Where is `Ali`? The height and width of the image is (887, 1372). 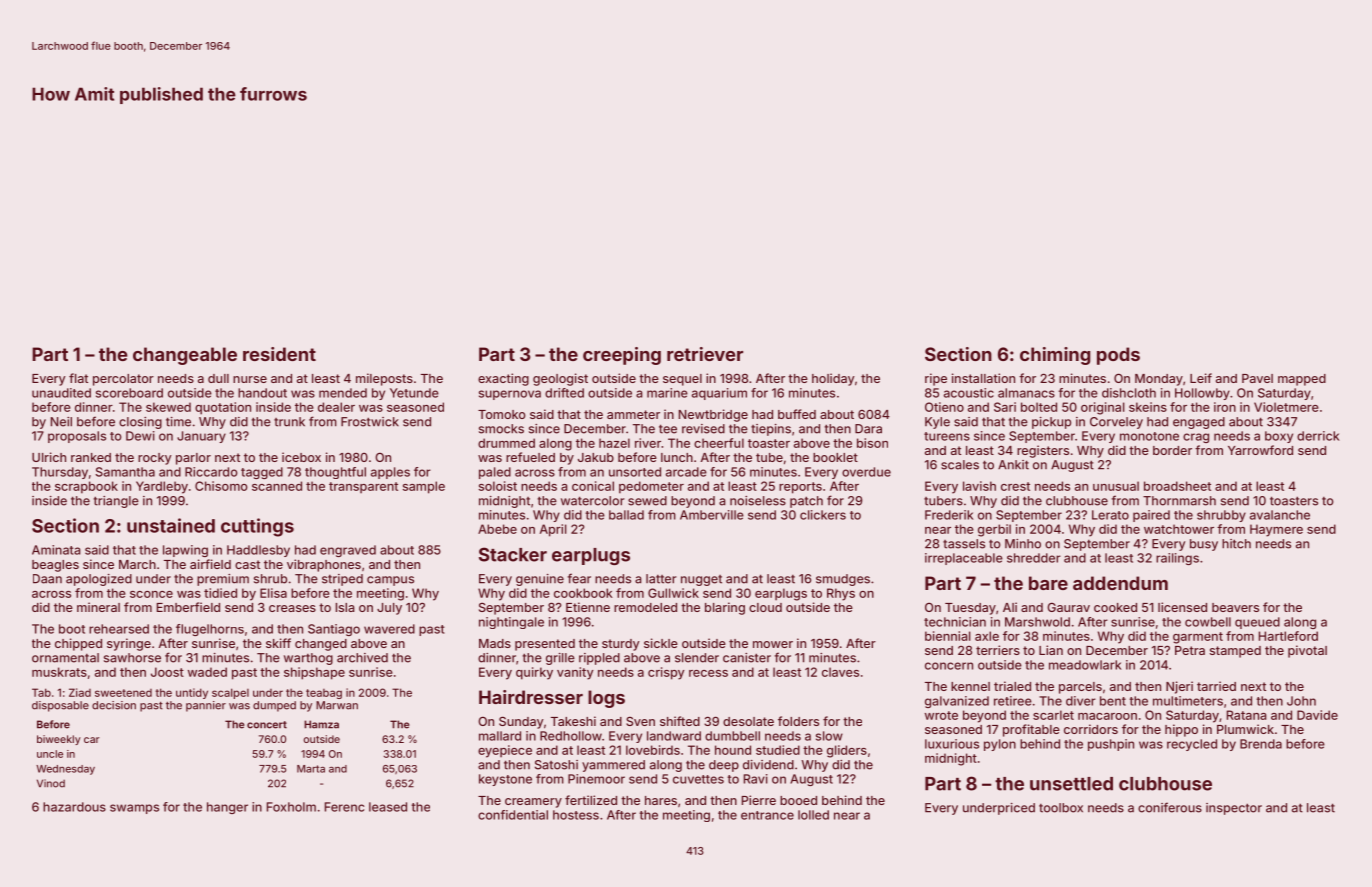
Ali is located at coordinates (1010, 607).
